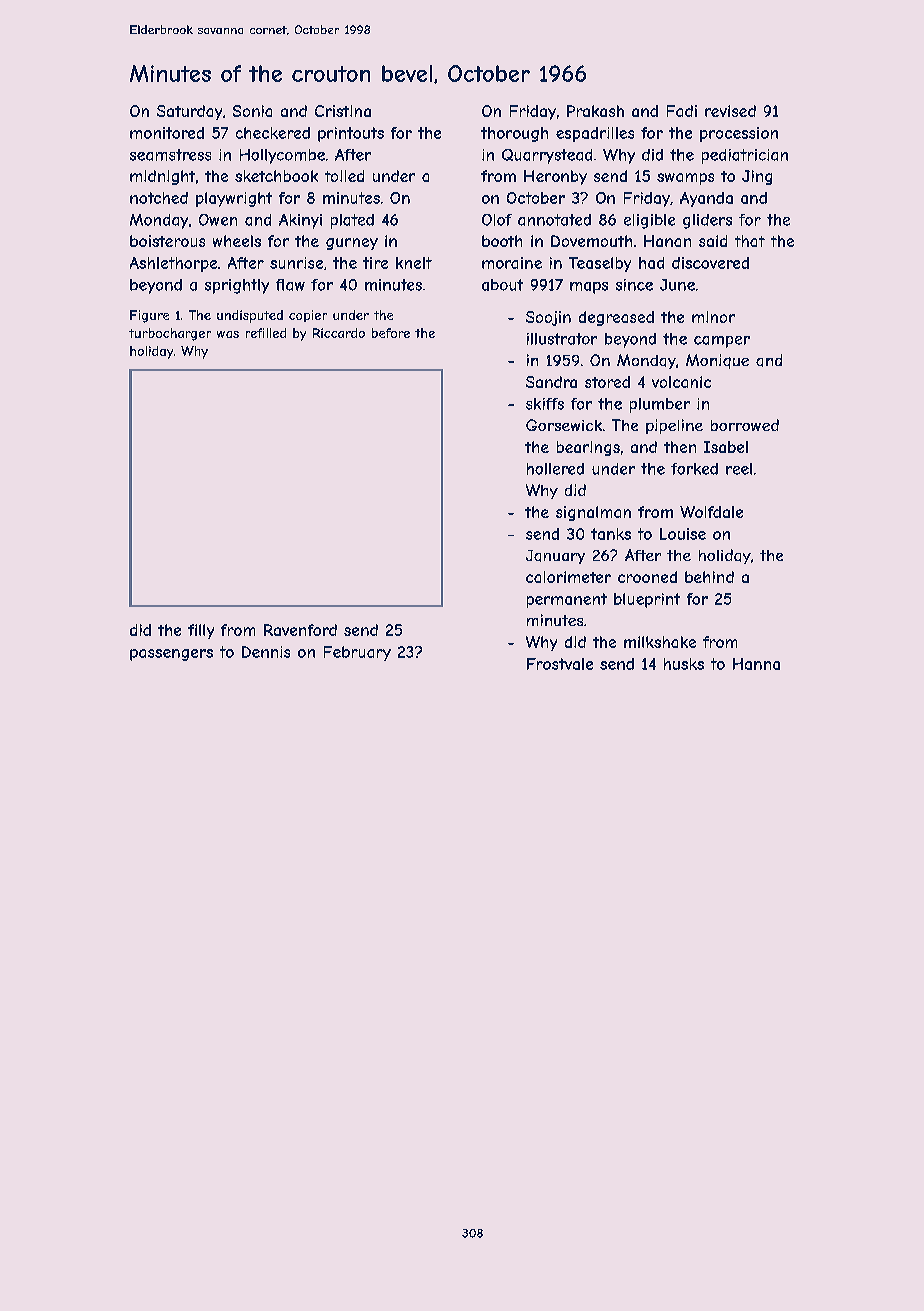 The height and width of the page is (1311, 924). Describe the element at coordinates (555, 177) in the page. I see `Heronby` at that location.
